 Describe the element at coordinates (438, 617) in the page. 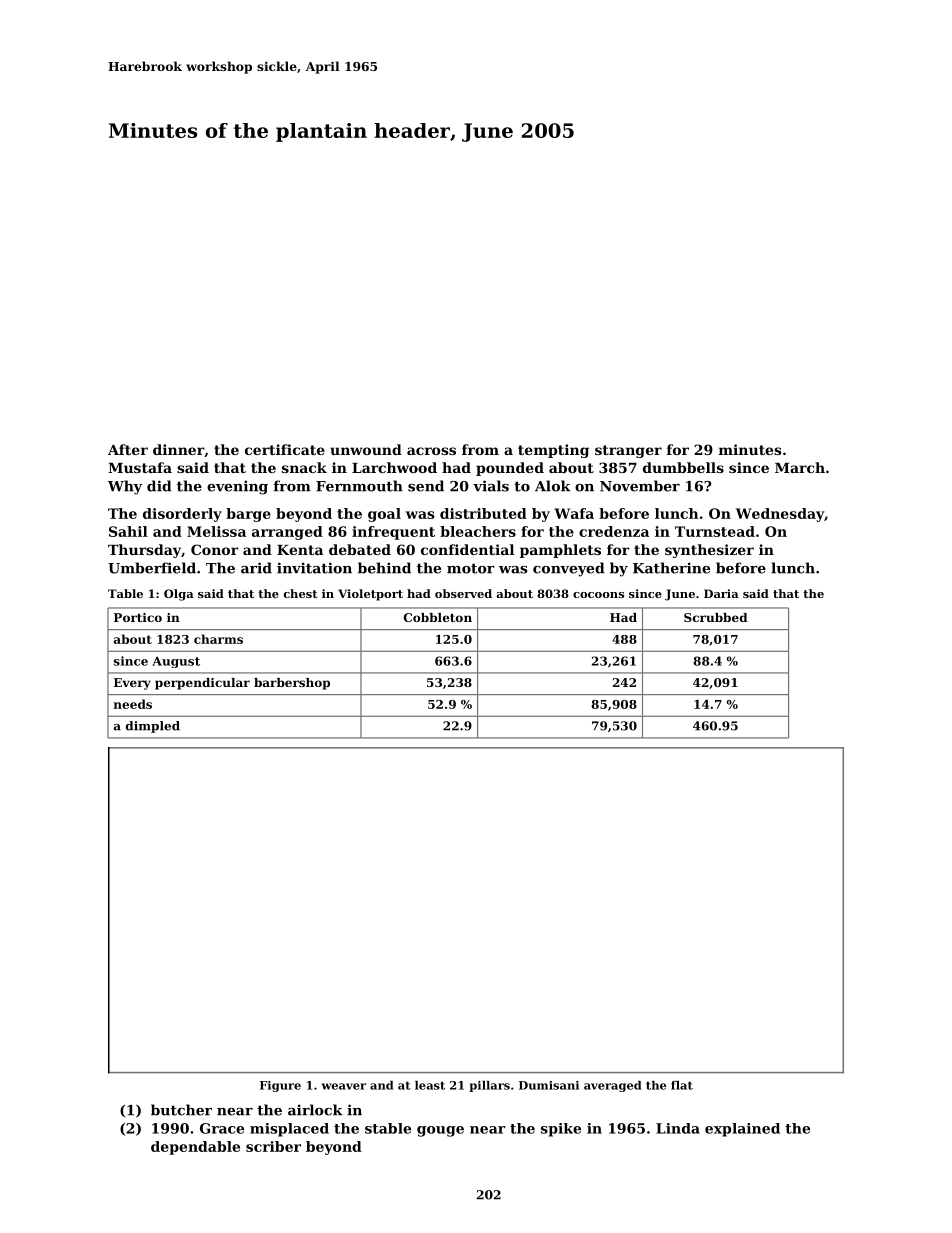

I see `Cobbleton` at that location.
